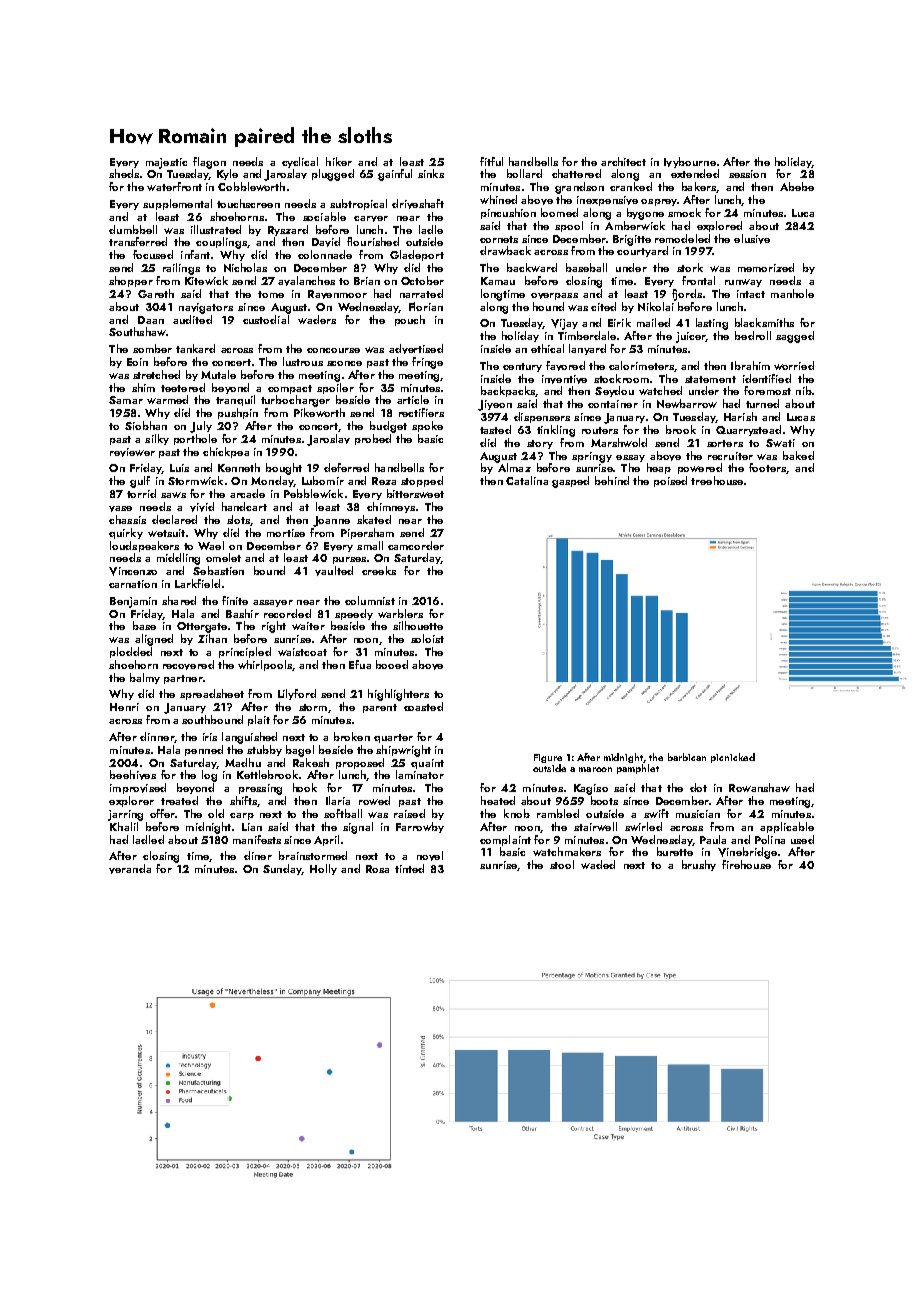  What do you see at coordinates (717, 480) in the screenshot?
I see `treehouse` at bounding box center [717, 480].
